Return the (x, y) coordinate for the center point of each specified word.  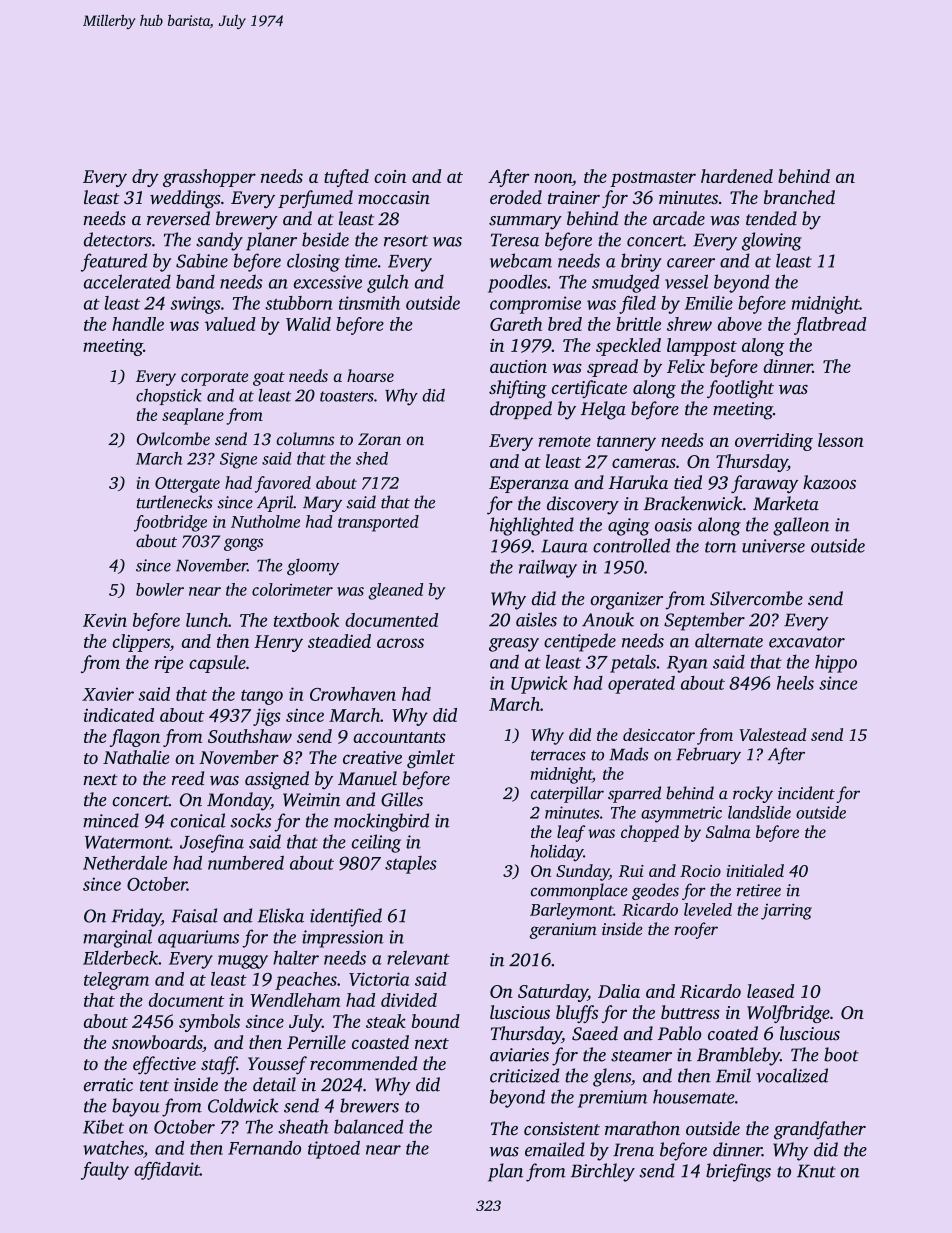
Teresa (515, 240)
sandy (219, 241)
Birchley (603, 1172)
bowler (160, 589)
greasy (514, 645)
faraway (764, 484)
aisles (536, 619)
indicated (119, 715)
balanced (369, 1126)
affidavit (167, 1171)
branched (799, 197)
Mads (629, 754)
